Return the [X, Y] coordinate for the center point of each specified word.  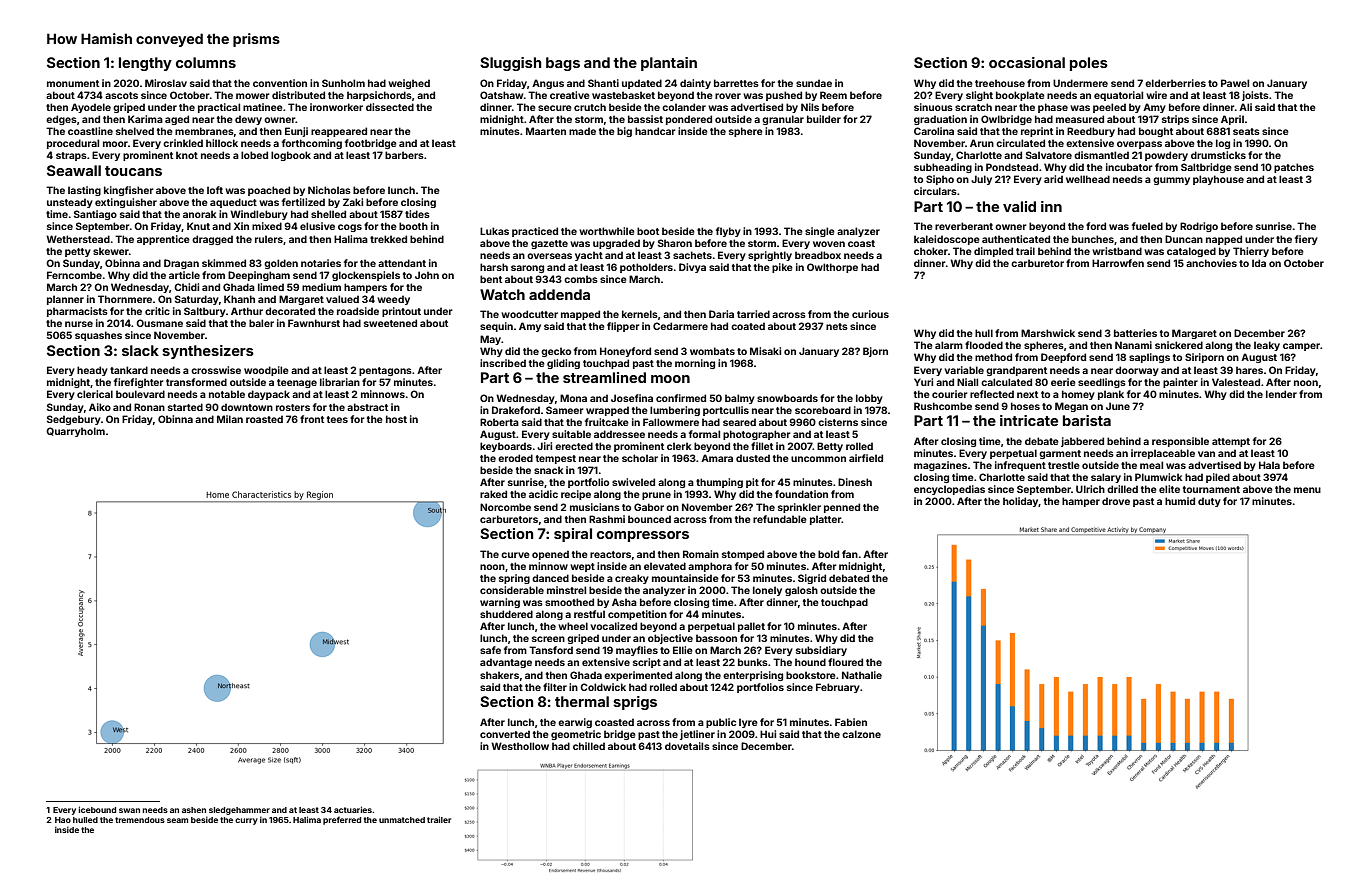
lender [1281, 394]
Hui [768, 734]
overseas [549, 256]
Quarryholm [75, 432]
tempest [556, 459]
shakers [499, 675]
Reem [833, 95]
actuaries [353, 809]
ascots [121, 95]
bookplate [1020, 96]
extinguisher [126, 203]
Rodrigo [1199, 227]
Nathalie [862, 675]
